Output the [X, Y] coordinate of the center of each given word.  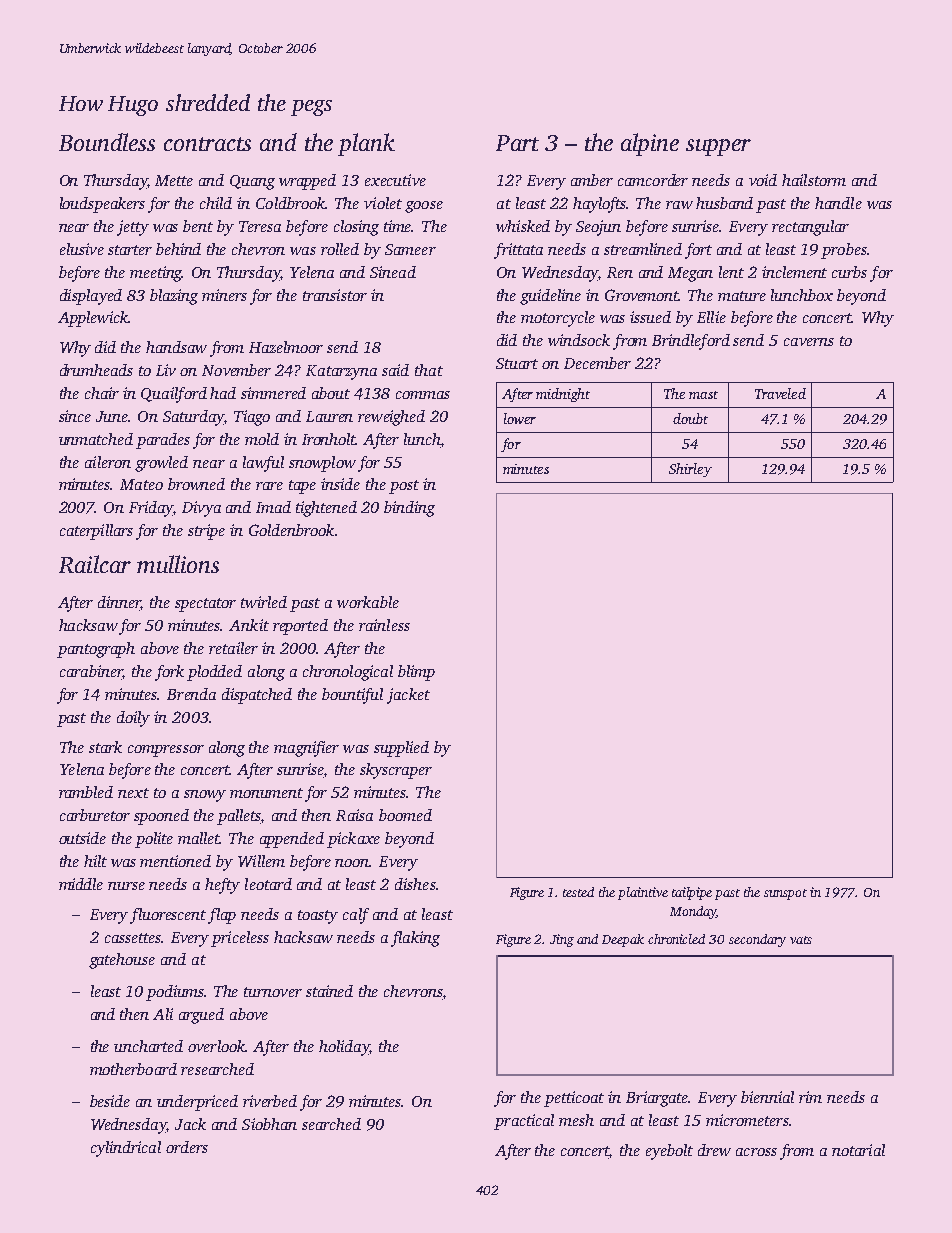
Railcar [95, 564]
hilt [95, 861]
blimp [416, 673]
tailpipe [692, 893]
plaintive [643, 893]
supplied [401, 749]
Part [517, 143]
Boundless [107, 142]
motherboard [133, 1069]
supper [718, 147]
